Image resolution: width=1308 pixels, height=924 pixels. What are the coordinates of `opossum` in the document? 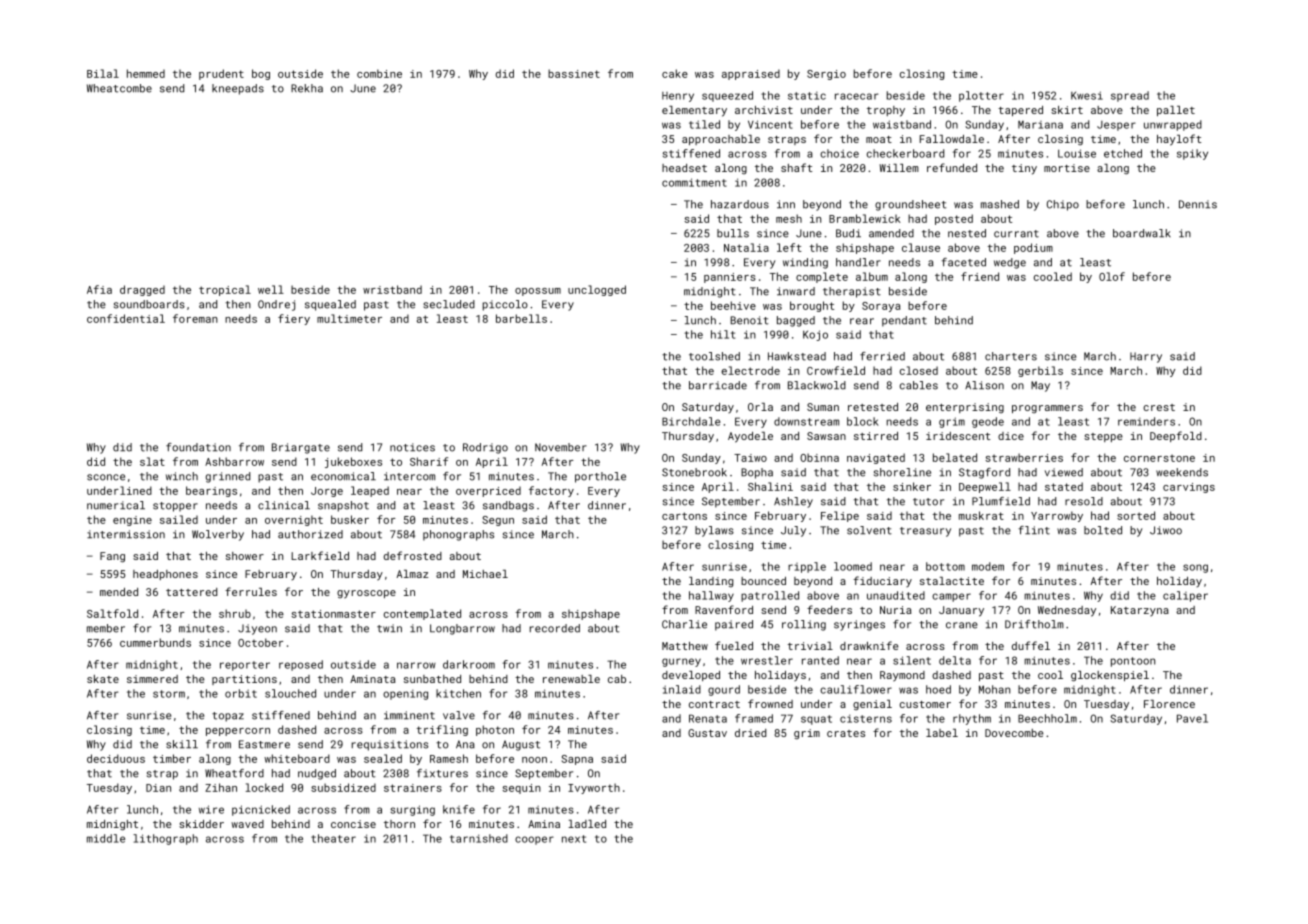 It's located at (538, 292).
